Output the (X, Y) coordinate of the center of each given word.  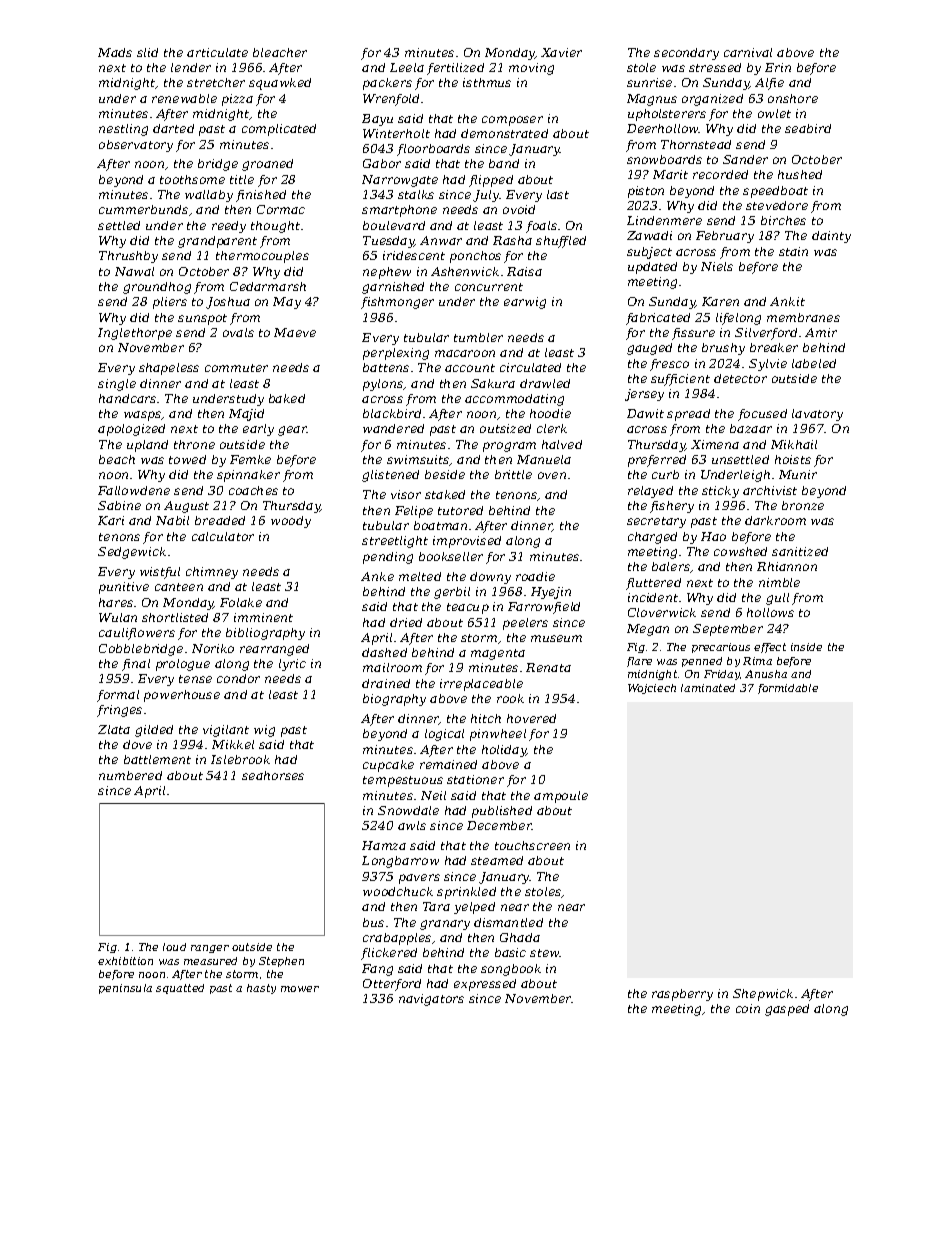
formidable (788, 689)
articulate (217, 52)
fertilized (455, 69)
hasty (261, 989)
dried (406, 622)
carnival (748, 52)
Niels (717, 266)
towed (187, 459)
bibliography (265, 634)
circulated (530, 367)
